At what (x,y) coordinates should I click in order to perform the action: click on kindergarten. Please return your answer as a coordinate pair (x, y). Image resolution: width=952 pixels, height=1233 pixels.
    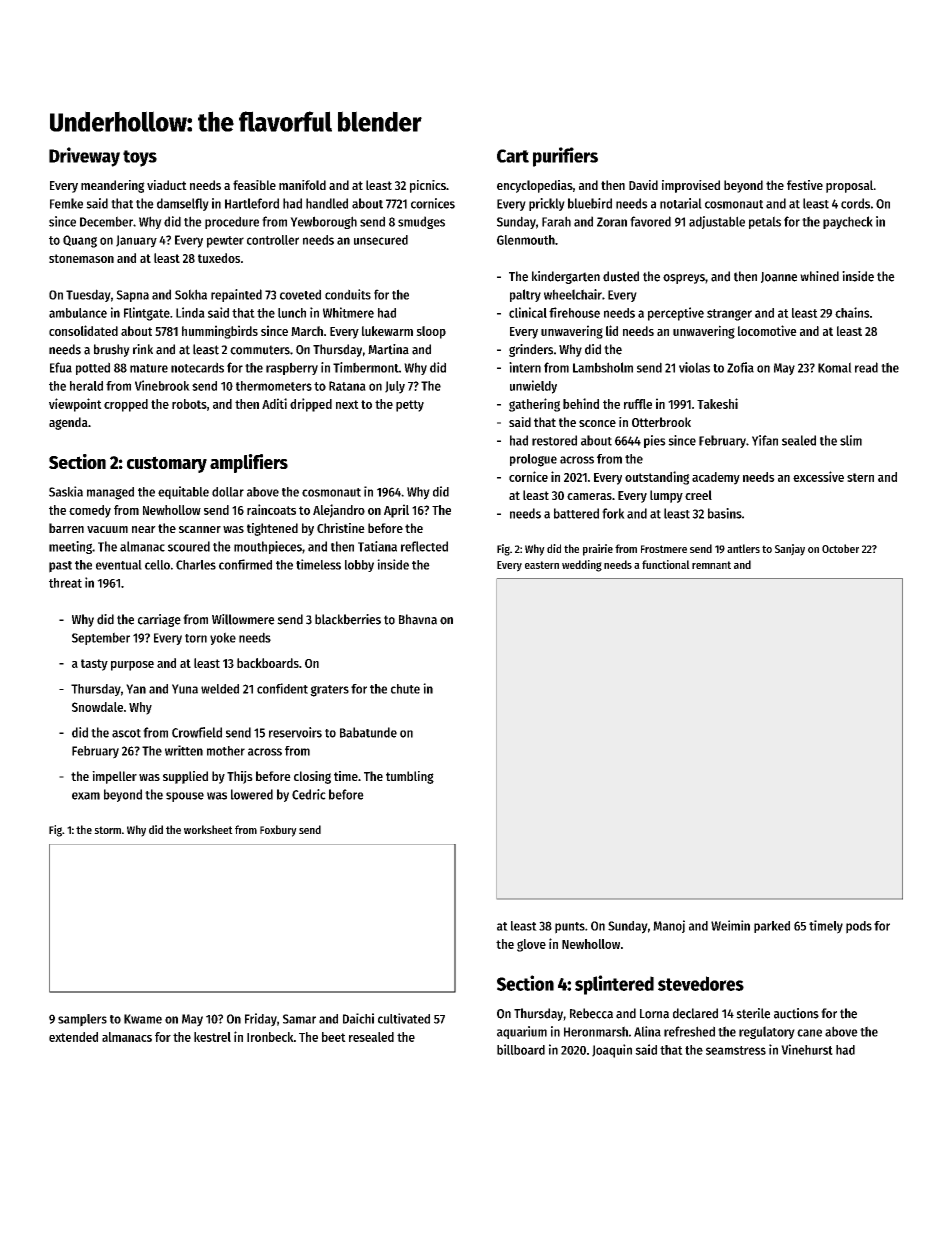
    Looking at the image, I should click on (566, 277).
